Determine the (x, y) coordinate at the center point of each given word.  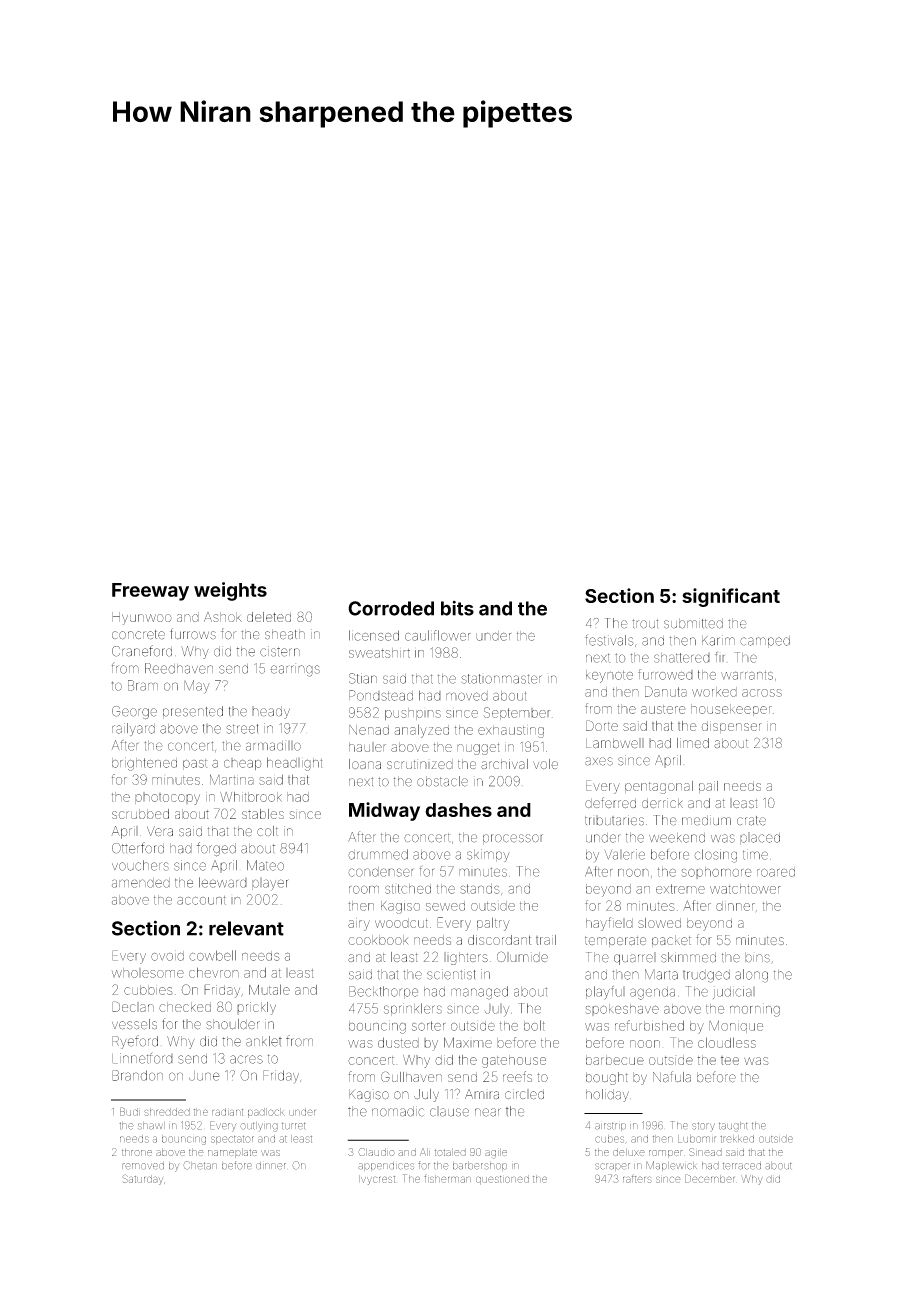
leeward (223, 882)
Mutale (269, 989)
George (134, 713)
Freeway (150, 592)
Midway (384, 811)
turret (294, 1126)
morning (755, 1011)
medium (706, 820)
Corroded (391, 608)
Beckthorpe (383, 992)
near (488, 1112)
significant (731, 597)
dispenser (732, 727)
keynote (609, 676)
